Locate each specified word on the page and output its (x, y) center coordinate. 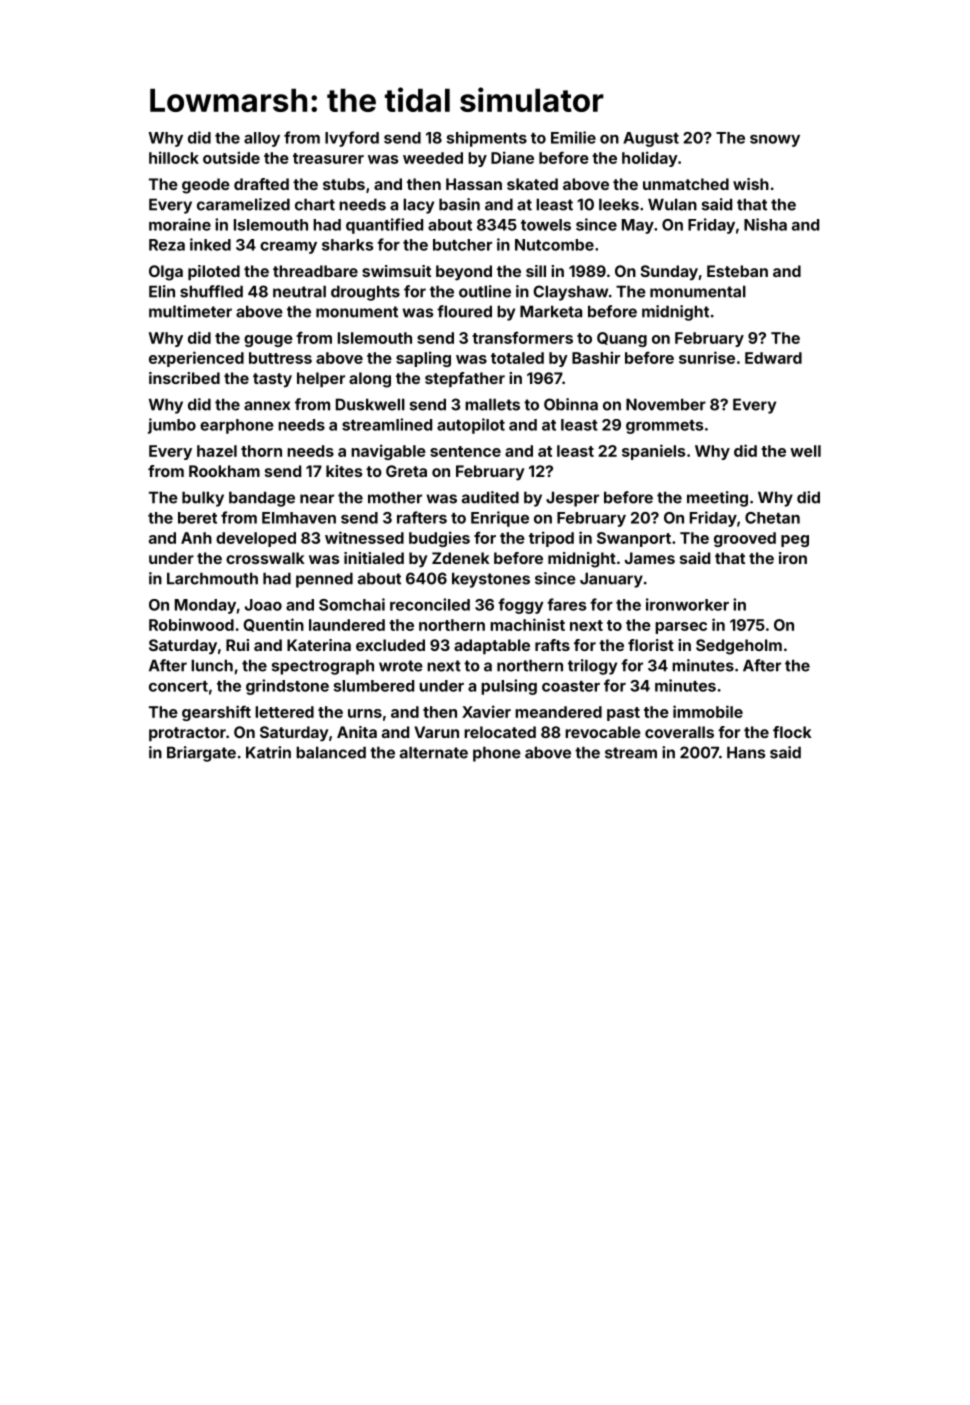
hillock (174, 157)
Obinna (571, 404)
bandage (262, 499)
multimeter (190, 311)
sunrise (707, 357)
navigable (388, 452)
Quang (622, 339)
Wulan (672, 204)
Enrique (500, 519)
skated (532, 184)
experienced (196, 359)
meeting (717, 499)
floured (464, 311)
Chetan (772, 518)
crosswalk (265, 558)
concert (178, 686)
